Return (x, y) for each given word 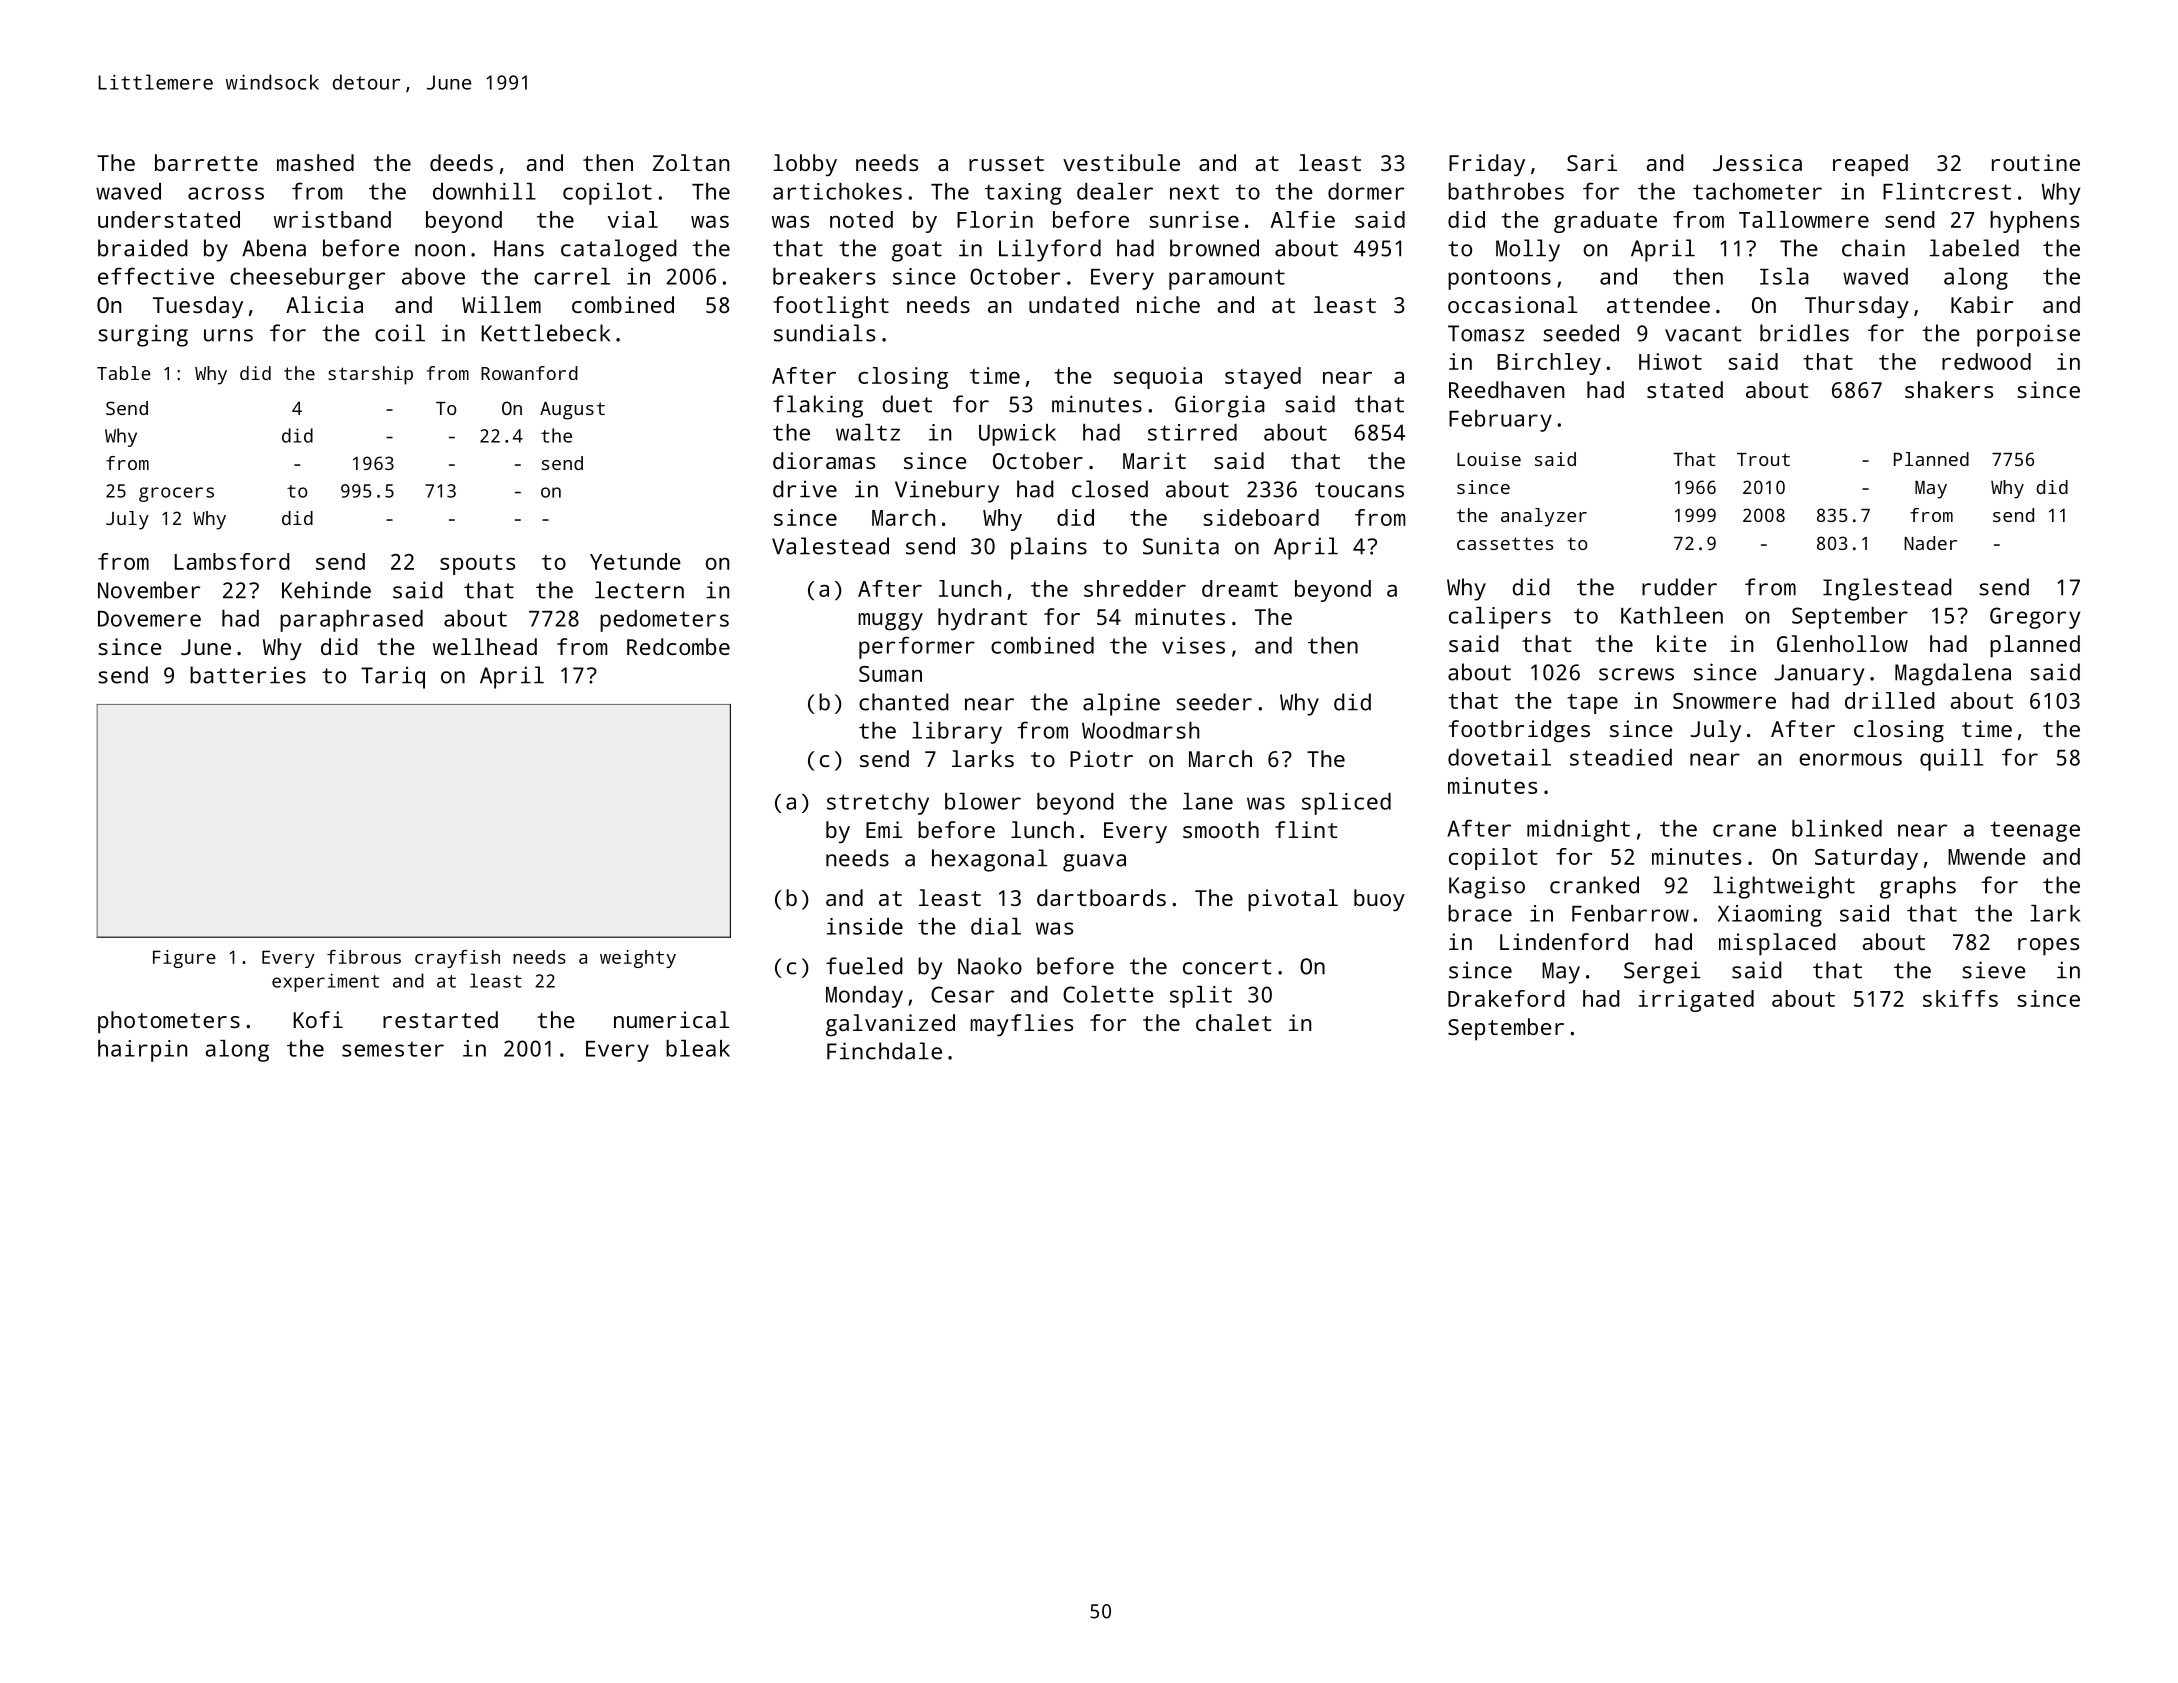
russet (1006, 163)
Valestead (830, 546)
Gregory (2035, 618)
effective (156, 276)
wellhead (485, 646)
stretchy (878, 804)
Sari (1592, 162)
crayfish (457, 959)
